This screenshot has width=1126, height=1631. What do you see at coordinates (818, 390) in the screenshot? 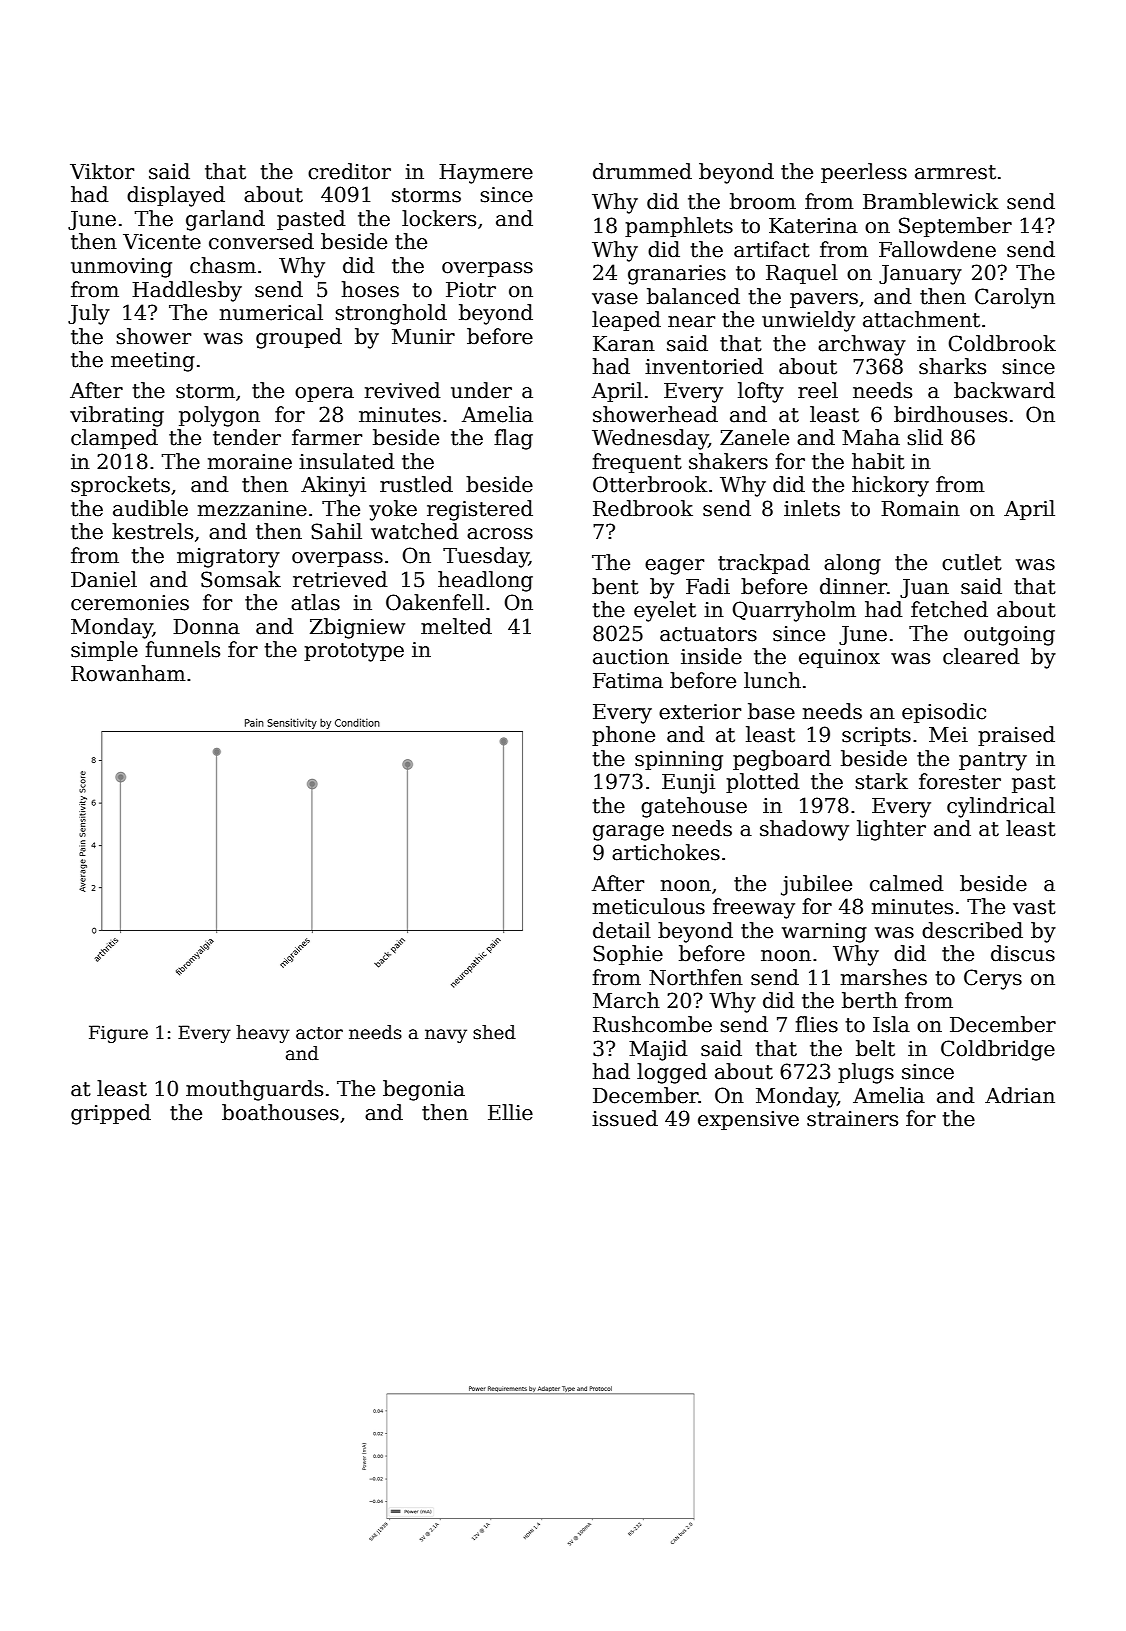
I see `reel` at bounding box center [818, 390].
